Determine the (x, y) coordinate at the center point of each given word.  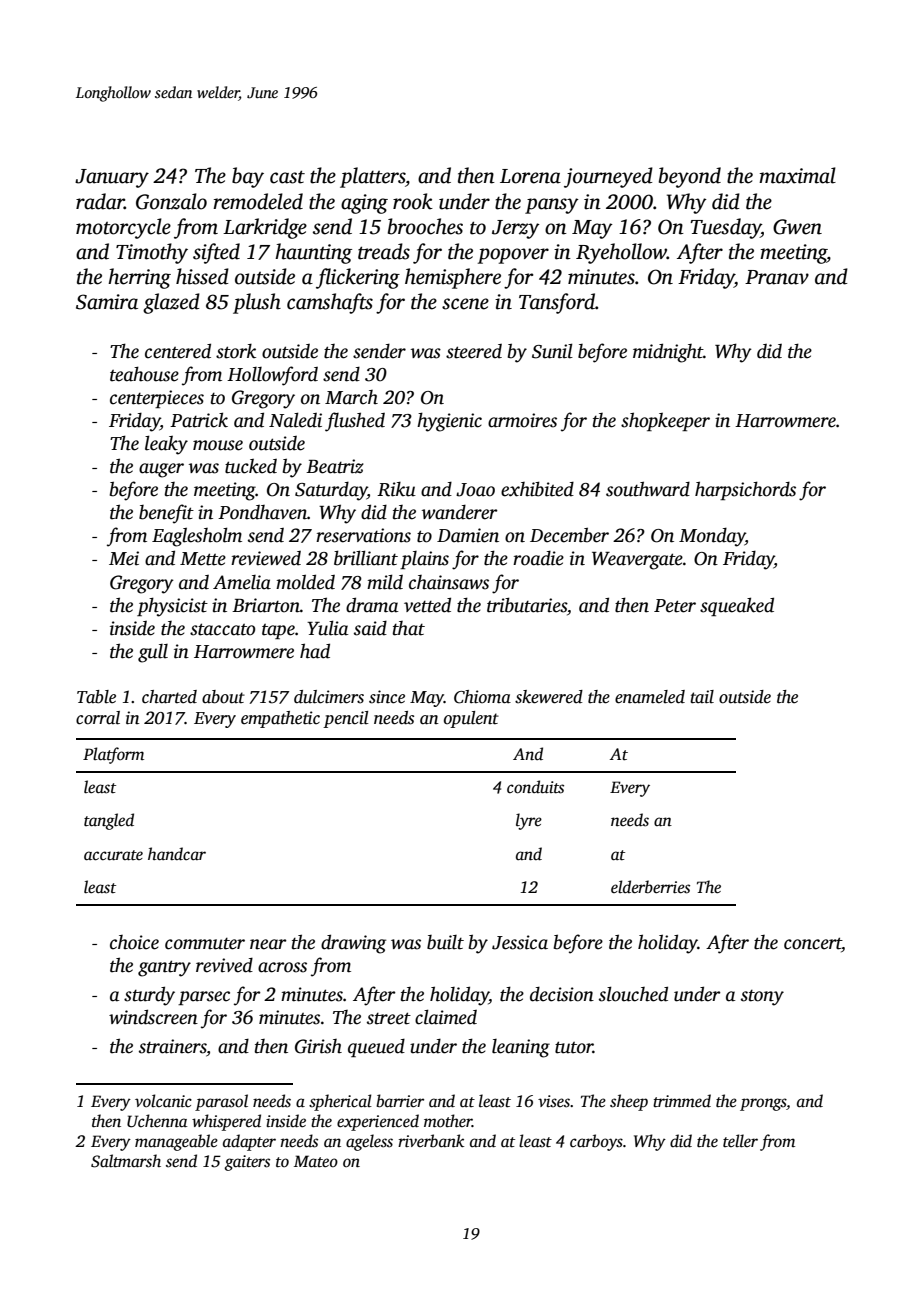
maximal (797, 175)
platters (372, 177)
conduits (535, 787)
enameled (650, 697)
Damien (468, 535)
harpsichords (745, 490)
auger (161, 470)
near (268, 944)
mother (448, 1121)
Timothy (152, 253)
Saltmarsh (126, 1161)
